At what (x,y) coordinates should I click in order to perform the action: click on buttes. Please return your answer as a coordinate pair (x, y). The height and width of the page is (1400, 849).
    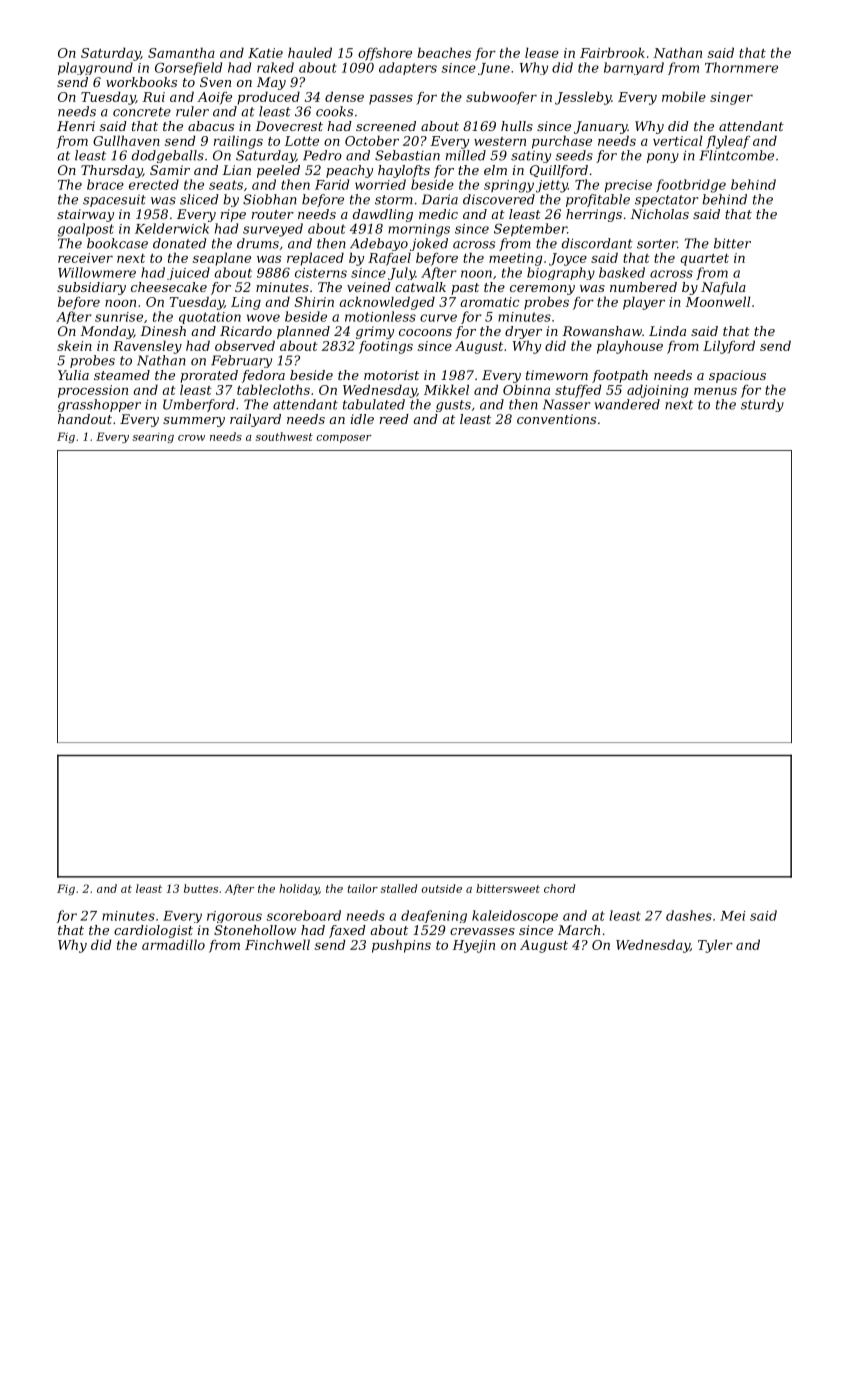
    Looking at the image, I should click on (201, 888).
